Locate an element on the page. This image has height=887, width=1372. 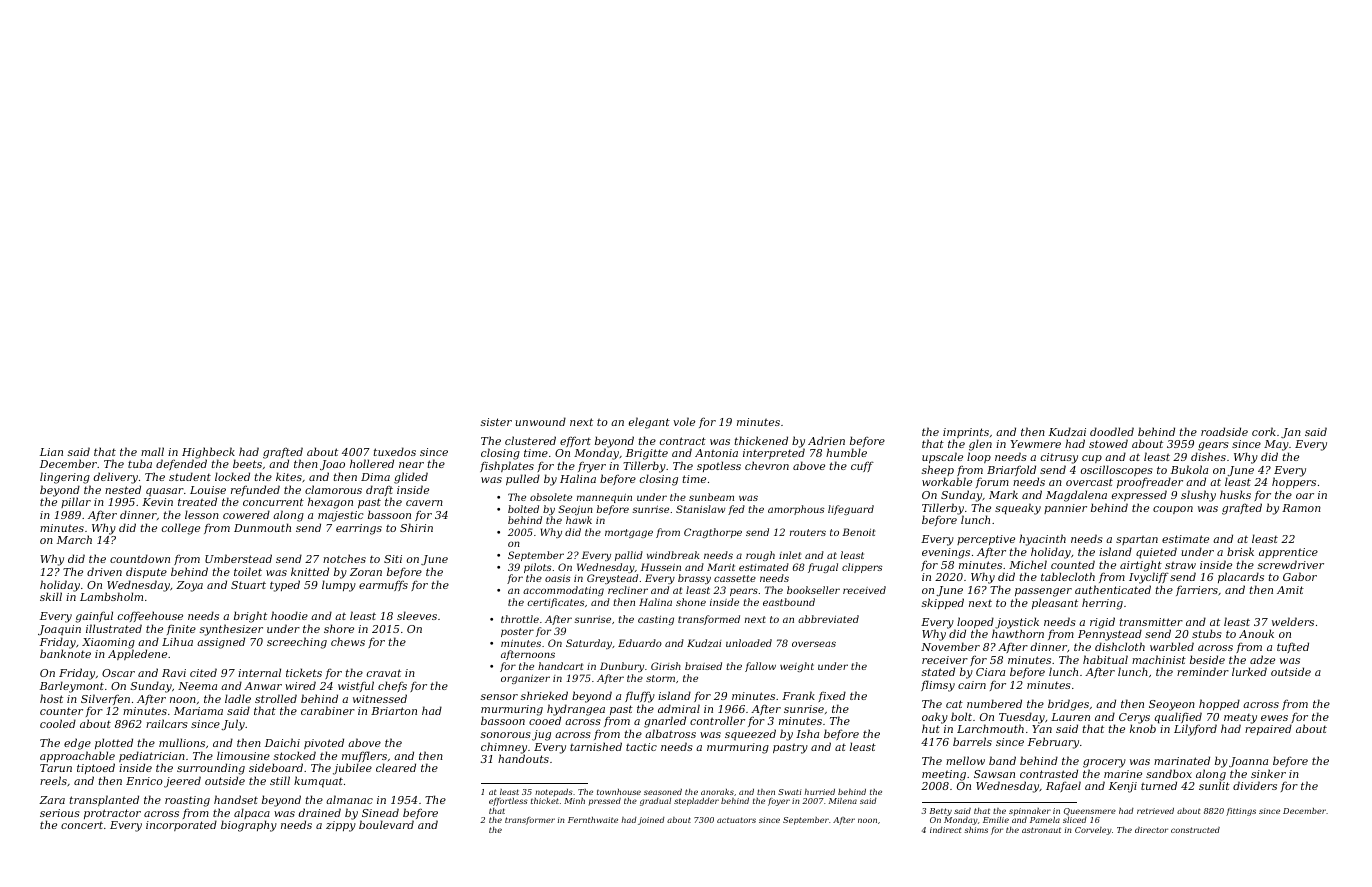
finite is located at coordinates (181, 629).
